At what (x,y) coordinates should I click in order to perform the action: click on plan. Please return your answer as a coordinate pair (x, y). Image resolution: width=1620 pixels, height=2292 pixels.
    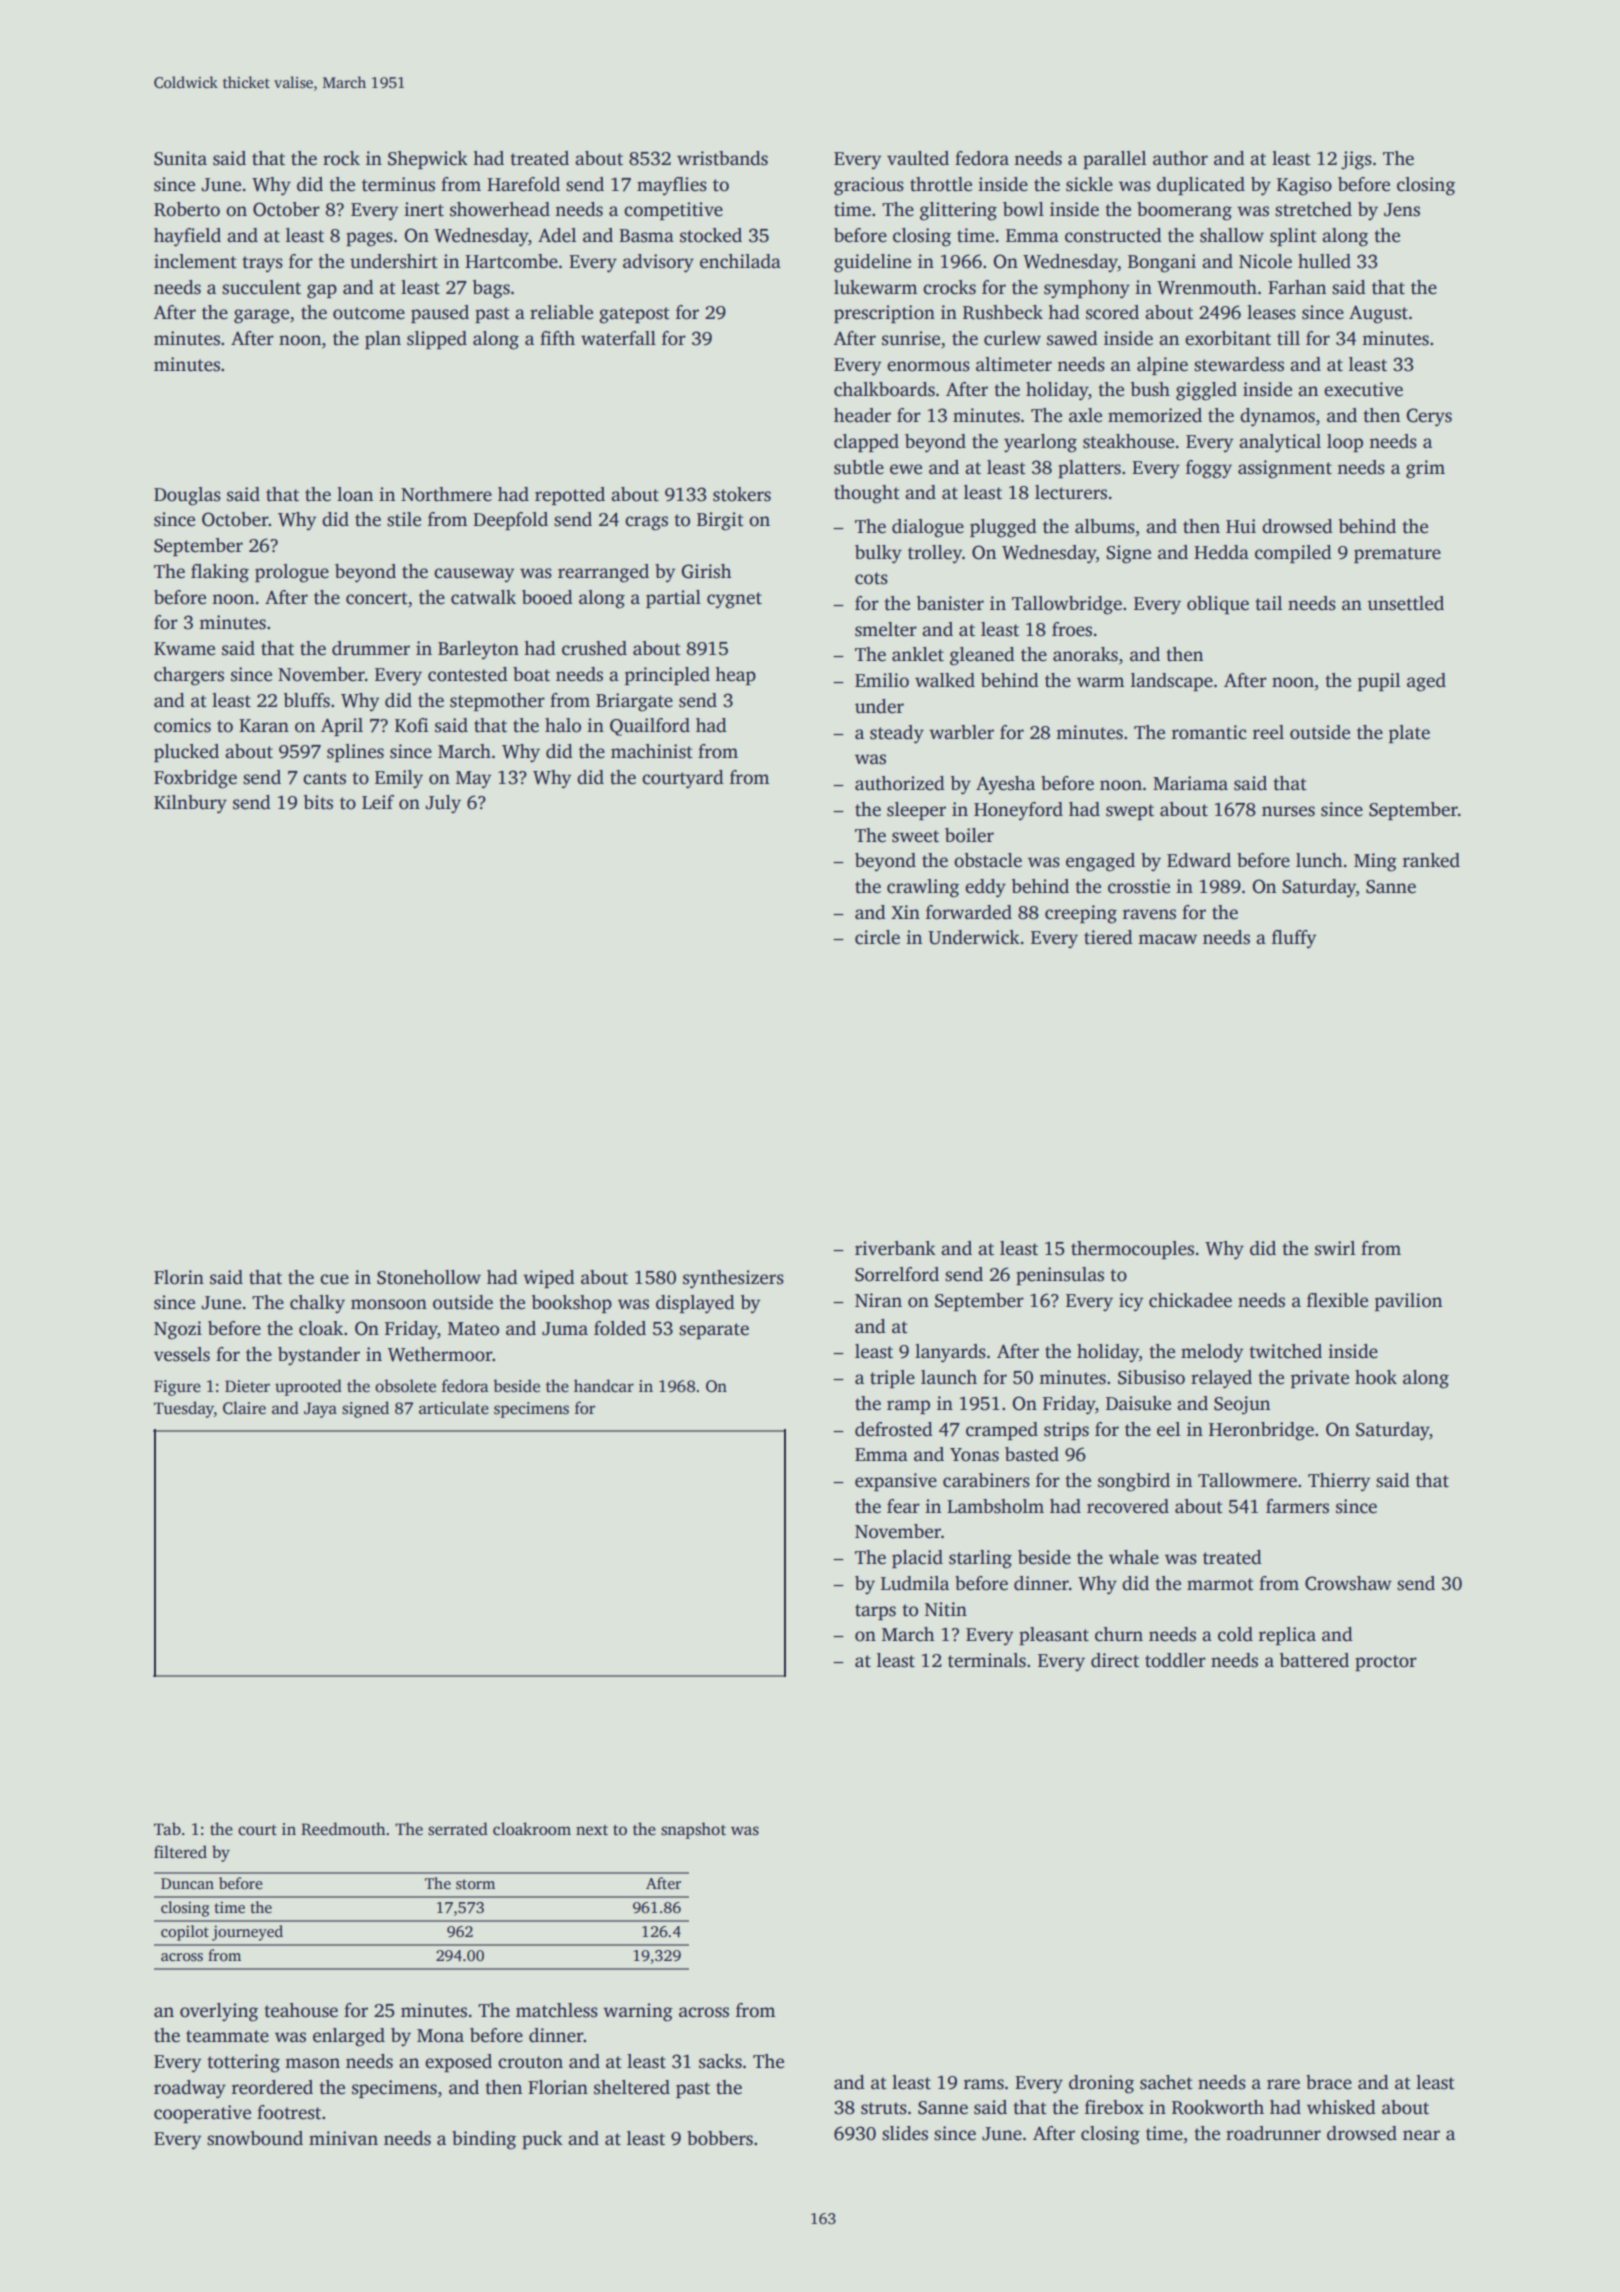
    Looking at the image, I should click on (383, 340).
